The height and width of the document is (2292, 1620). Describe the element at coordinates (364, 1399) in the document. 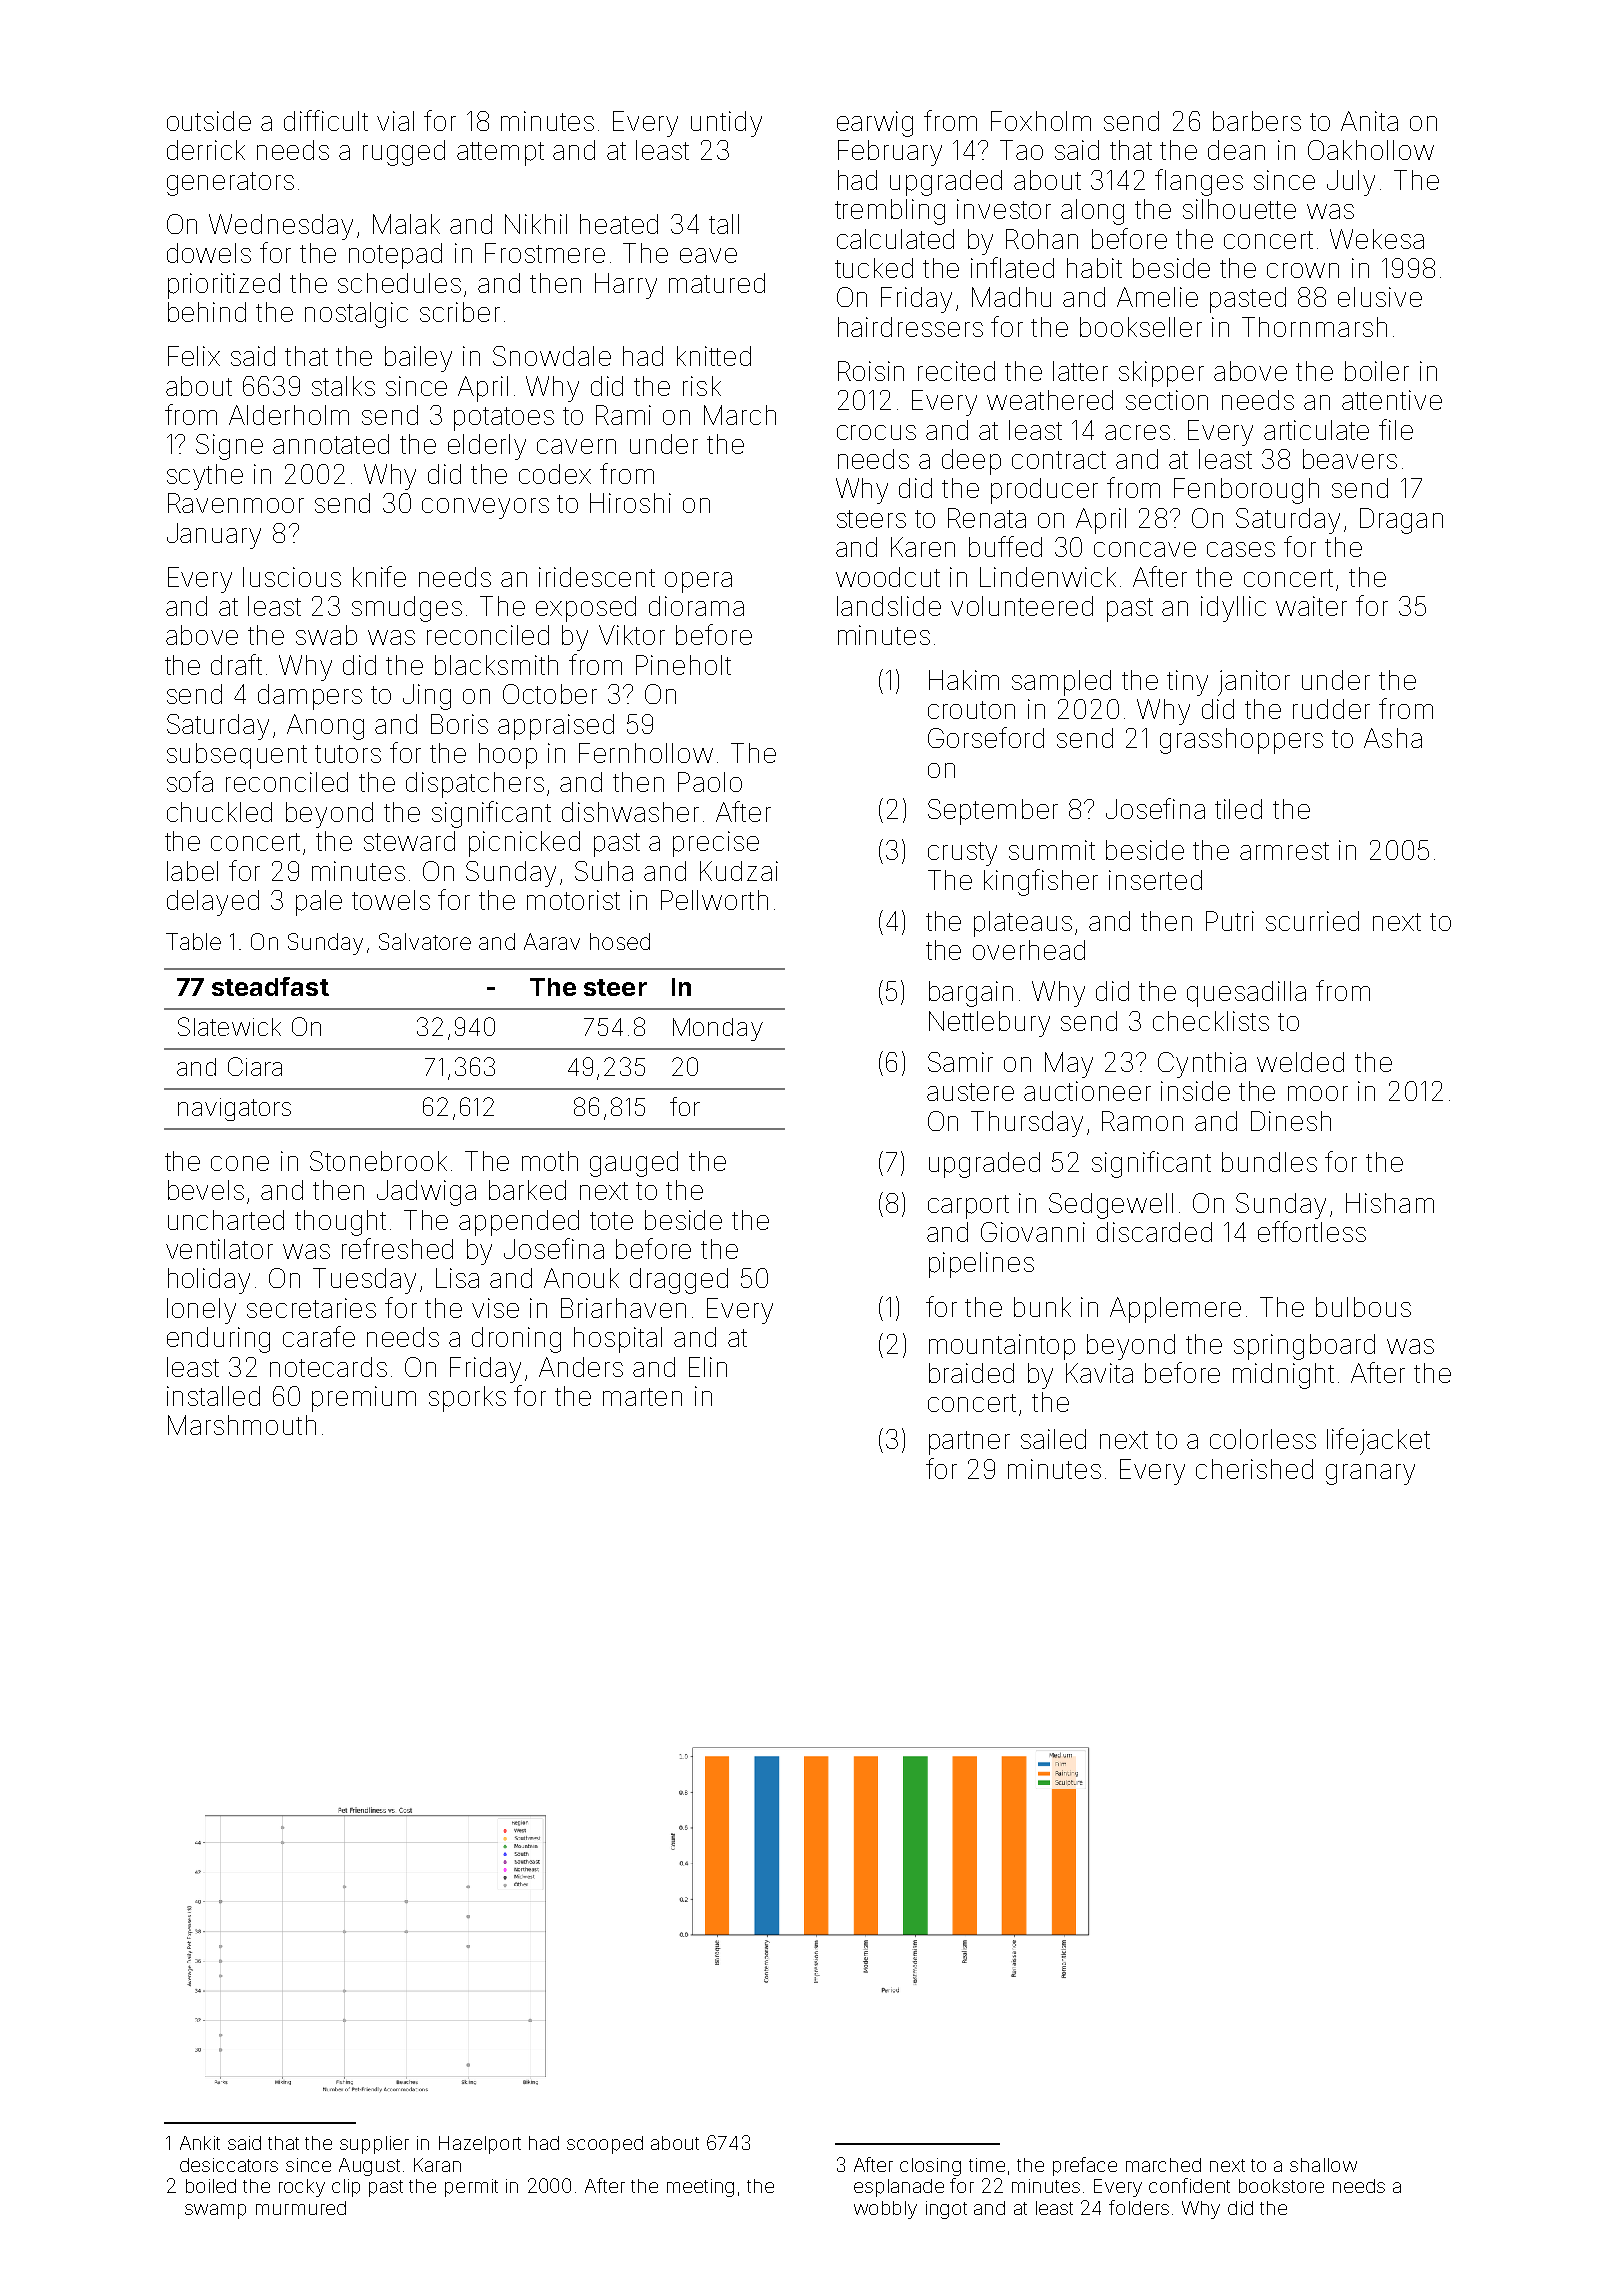

I see `premium` at that location.
